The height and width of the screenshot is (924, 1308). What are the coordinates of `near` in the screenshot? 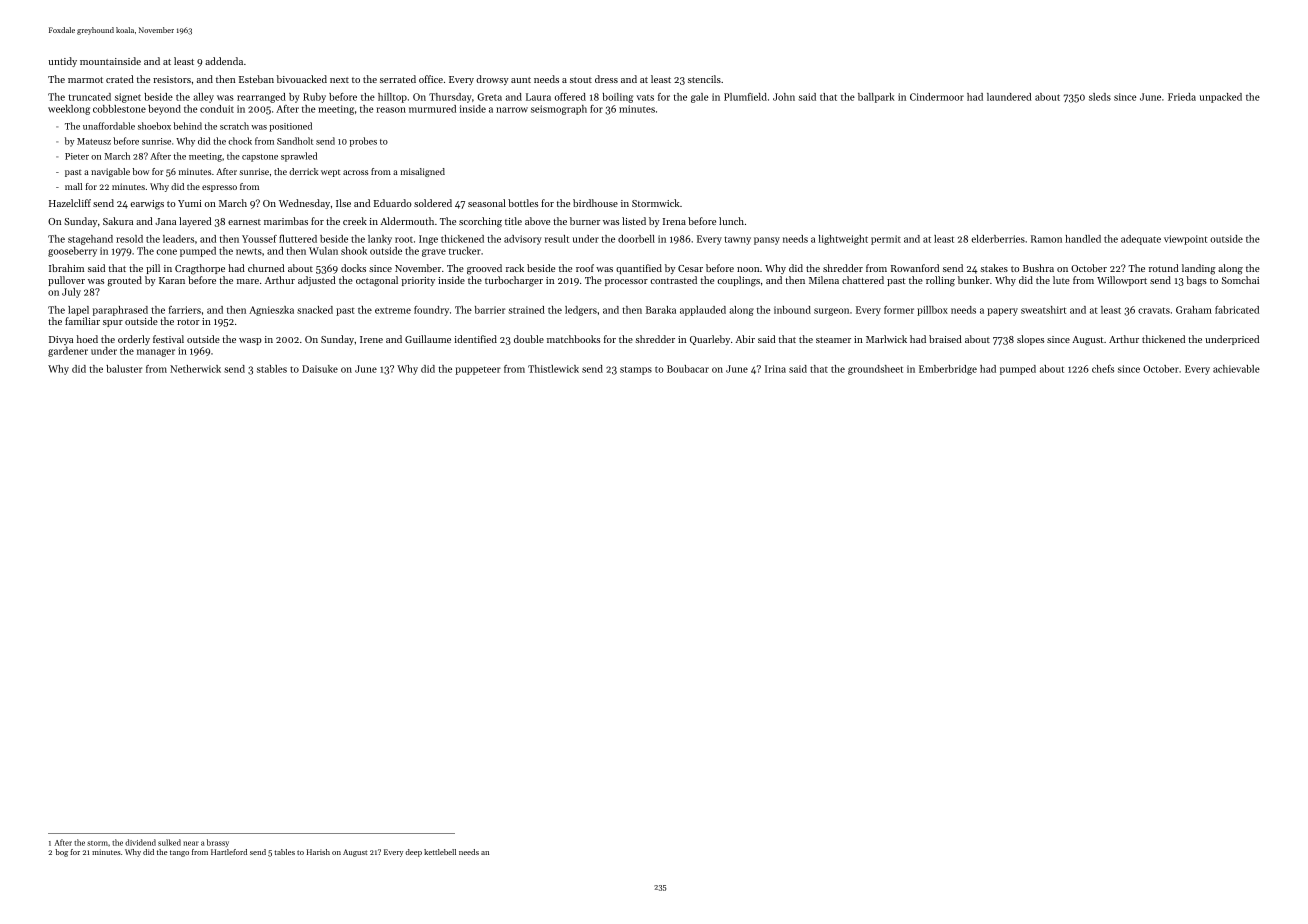 It's located at (191, 843).
